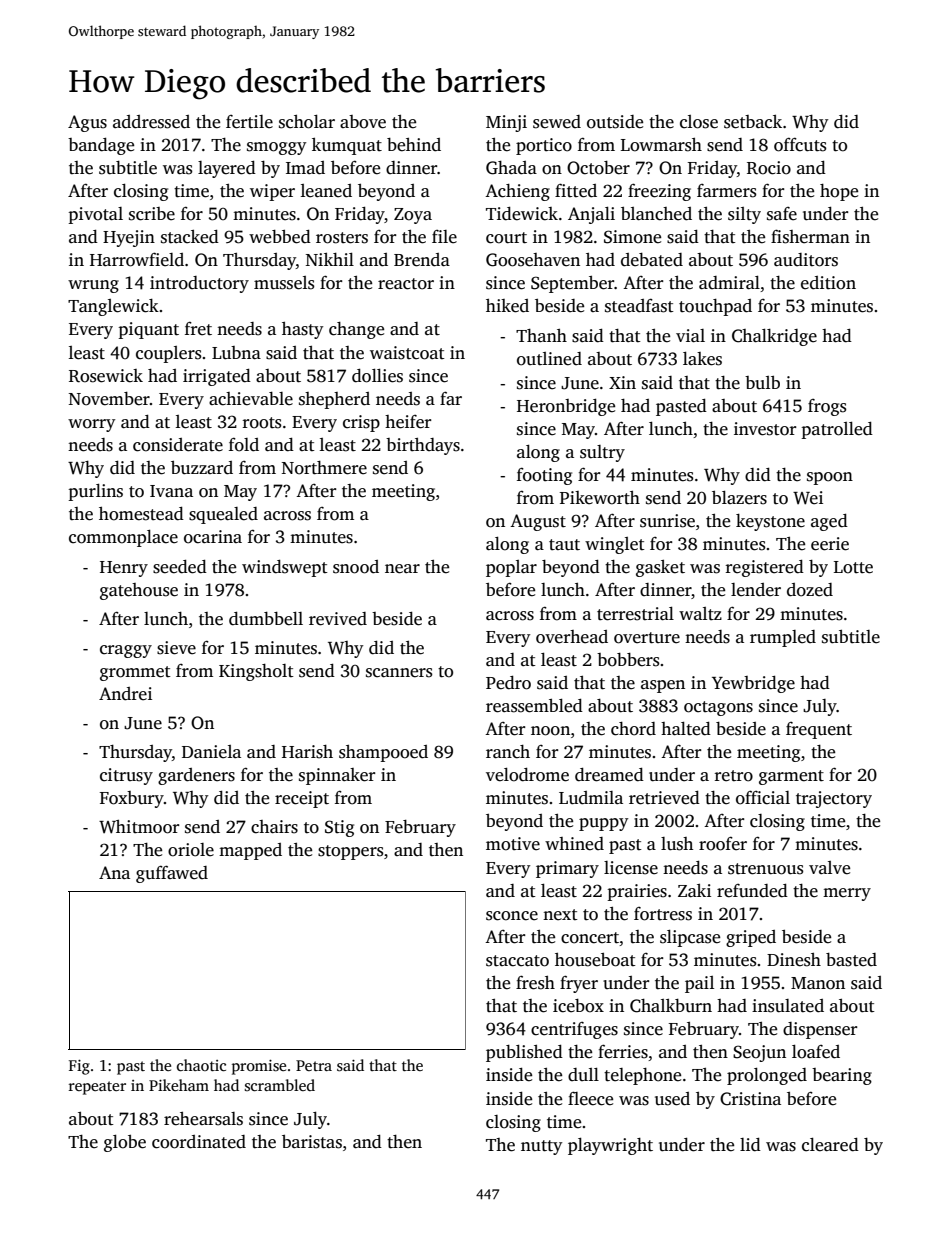  What do you see at coordinates (663, 914) in the screenshot?
I see `fortress` at bounding box center [663, 914].
